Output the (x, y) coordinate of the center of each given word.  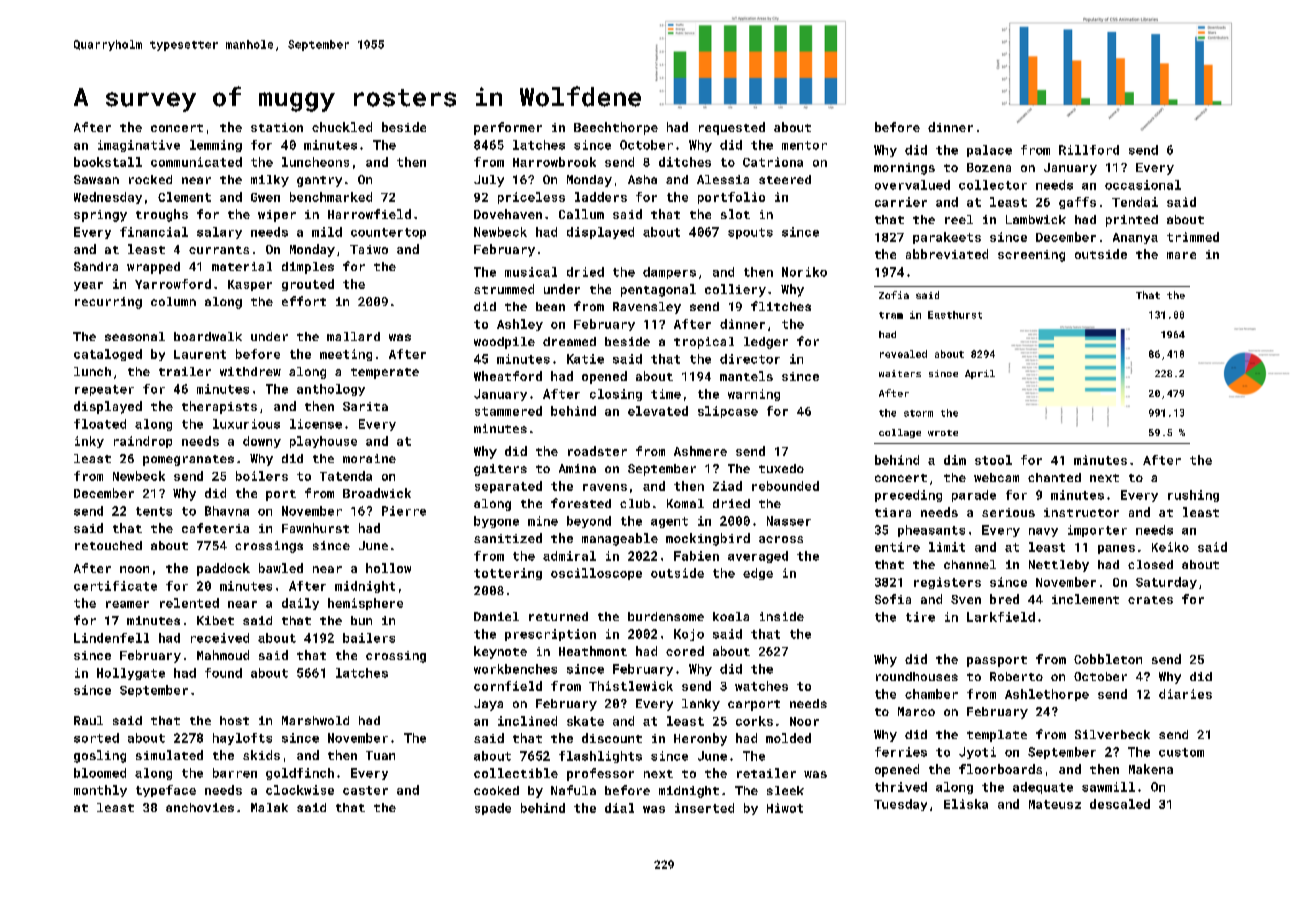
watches (761, 686)
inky (89, 442)
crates (1150, 600)
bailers (369, 638)
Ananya (1135, 238)
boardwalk (208, 336)
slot (735, 214)
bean (550, 306)
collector (993, 185)
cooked (496, 790)
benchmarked (331, 197)
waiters (900, 373)
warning (754, 395)
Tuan (380, 755)
